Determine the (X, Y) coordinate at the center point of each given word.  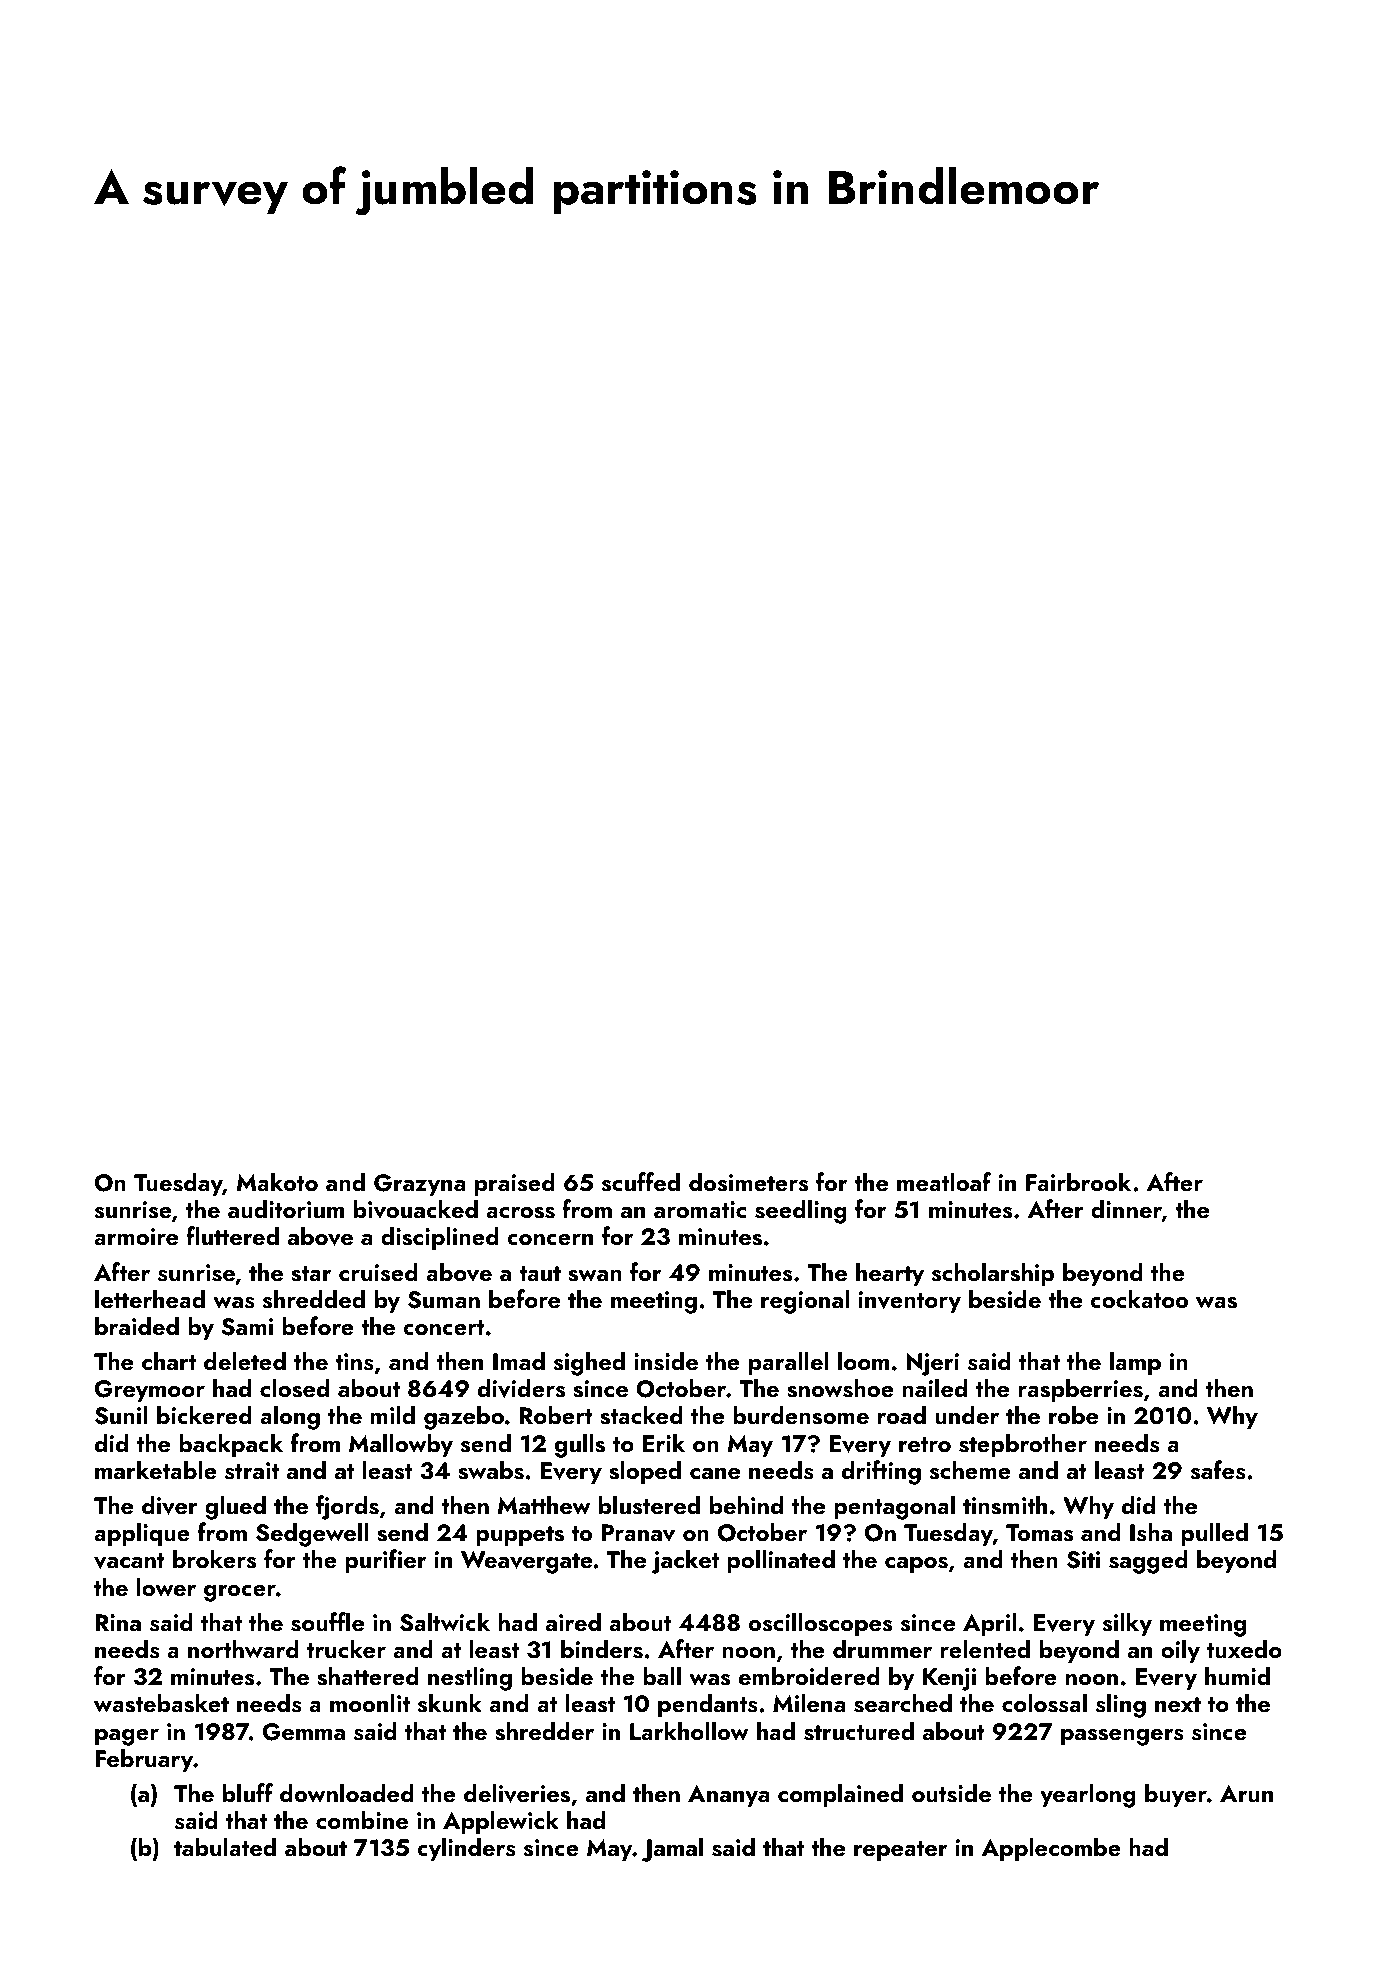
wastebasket (161, 1703)
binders (602, 1649)
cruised (378, 1272)
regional (805, 1301)
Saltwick (445, 1622)
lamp (1135, 1363)
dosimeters (748, 1182)
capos (916, 1565)
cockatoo (1139, 1298)
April (989, 1624)
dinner (1126, 1208)
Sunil (121, 1415)
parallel (789, 1363)
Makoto (277, 1181)
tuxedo (1244, 1649)
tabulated (225, 1847)
